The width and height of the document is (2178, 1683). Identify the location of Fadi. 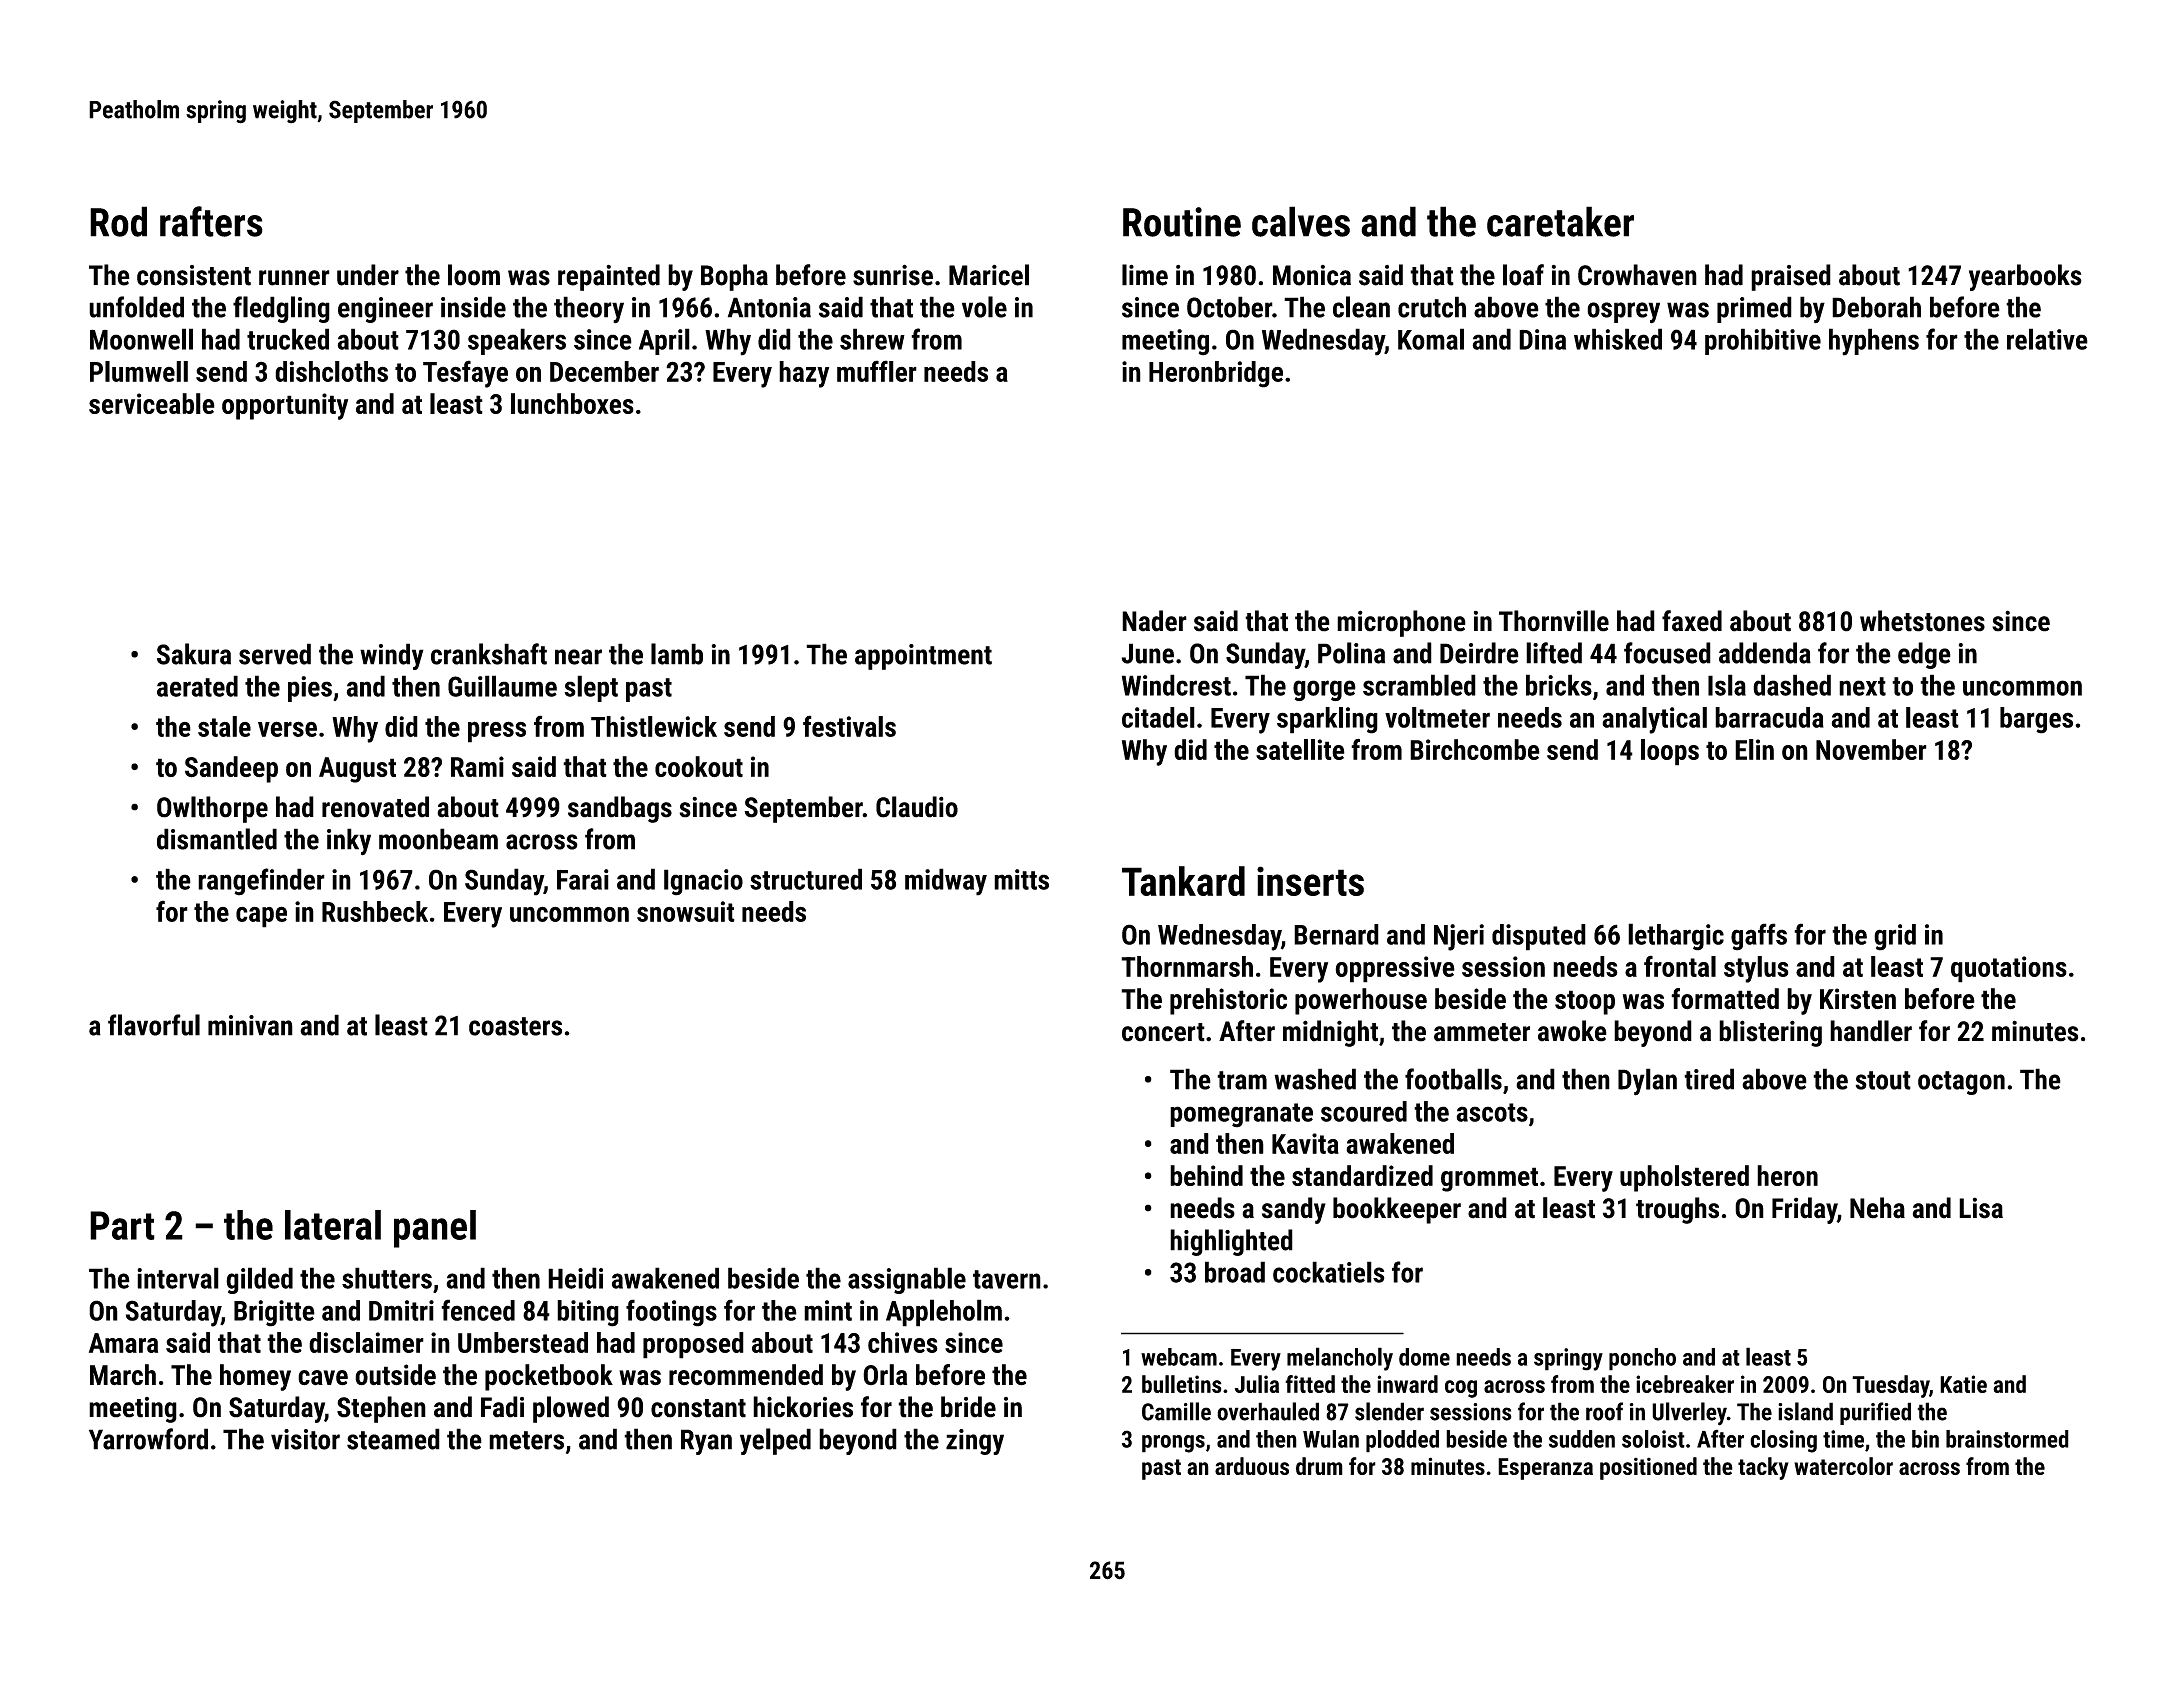
(502, 1407).
